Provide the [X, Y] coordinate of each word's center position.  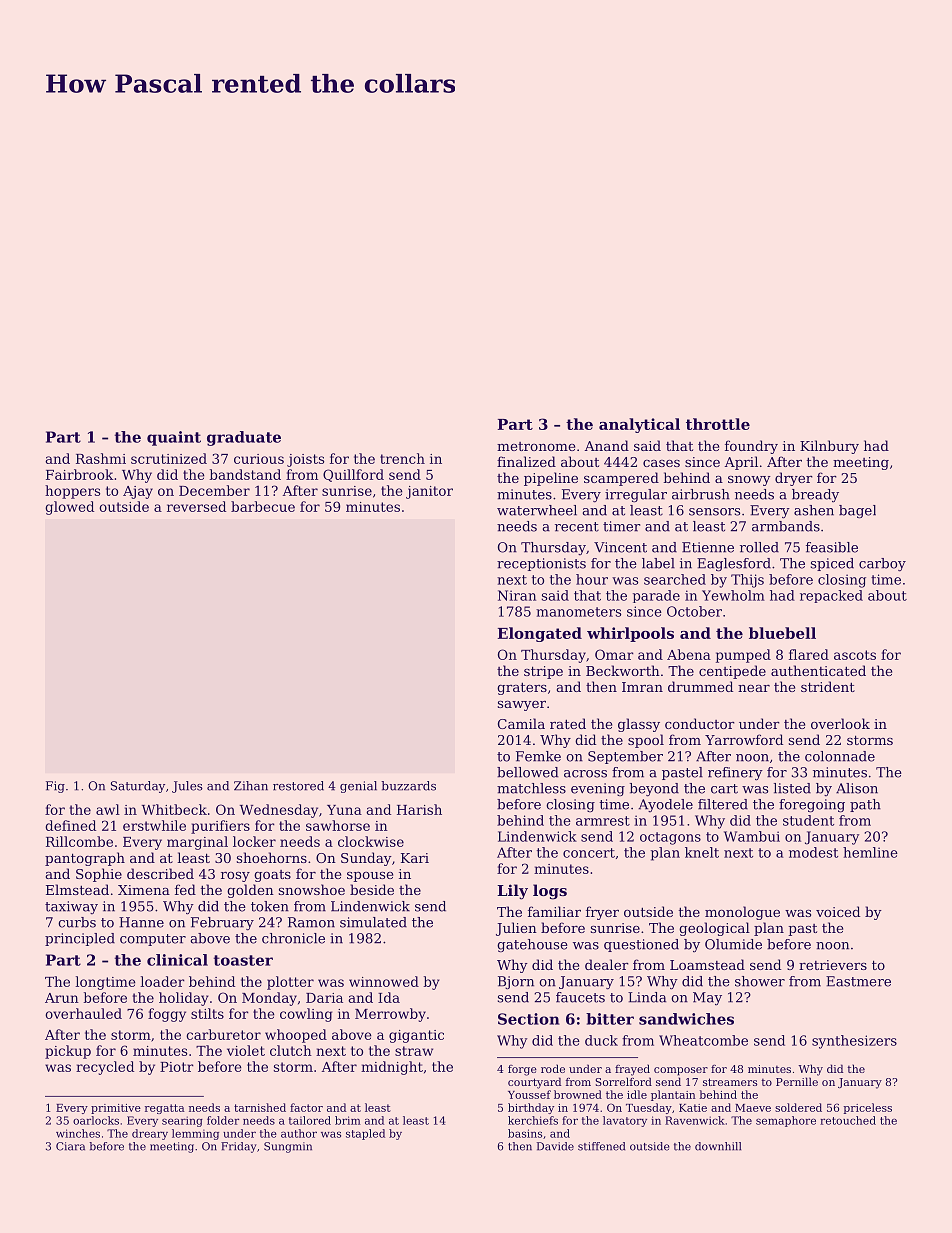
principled [80, 939]
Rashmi [101, 458]
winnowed [384, 981]
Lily [512, 892]
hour [592, 579]
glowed [69, 508]
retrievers [833, 965]
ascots [855, 655]
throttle [718, 424]
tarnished [260, 1107]
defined [70, 825]
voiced [838, 911]
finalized [526, 461]
